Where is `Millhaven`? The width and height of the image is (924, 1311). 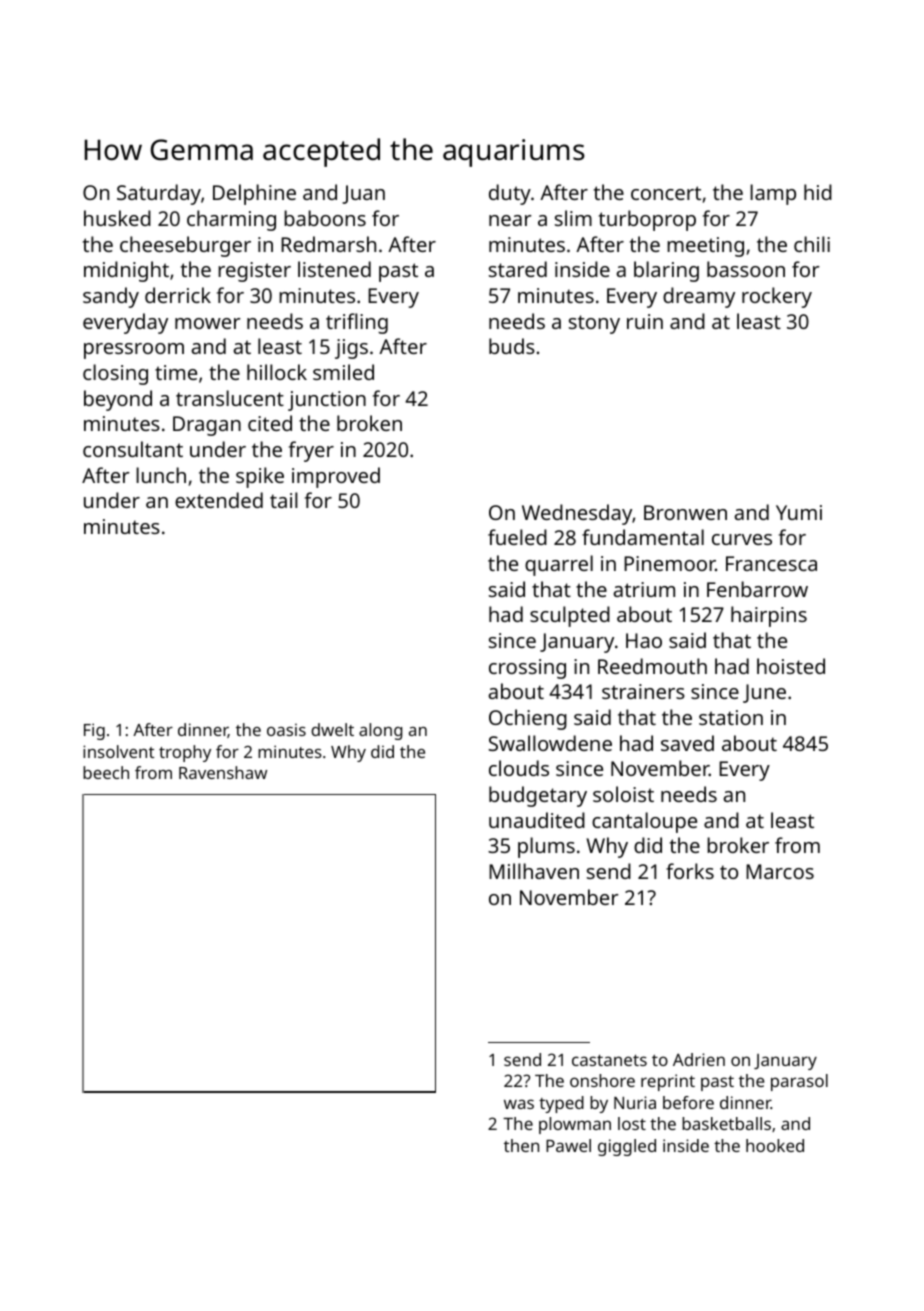
Millhaven is located at coordinates (534, 871).
